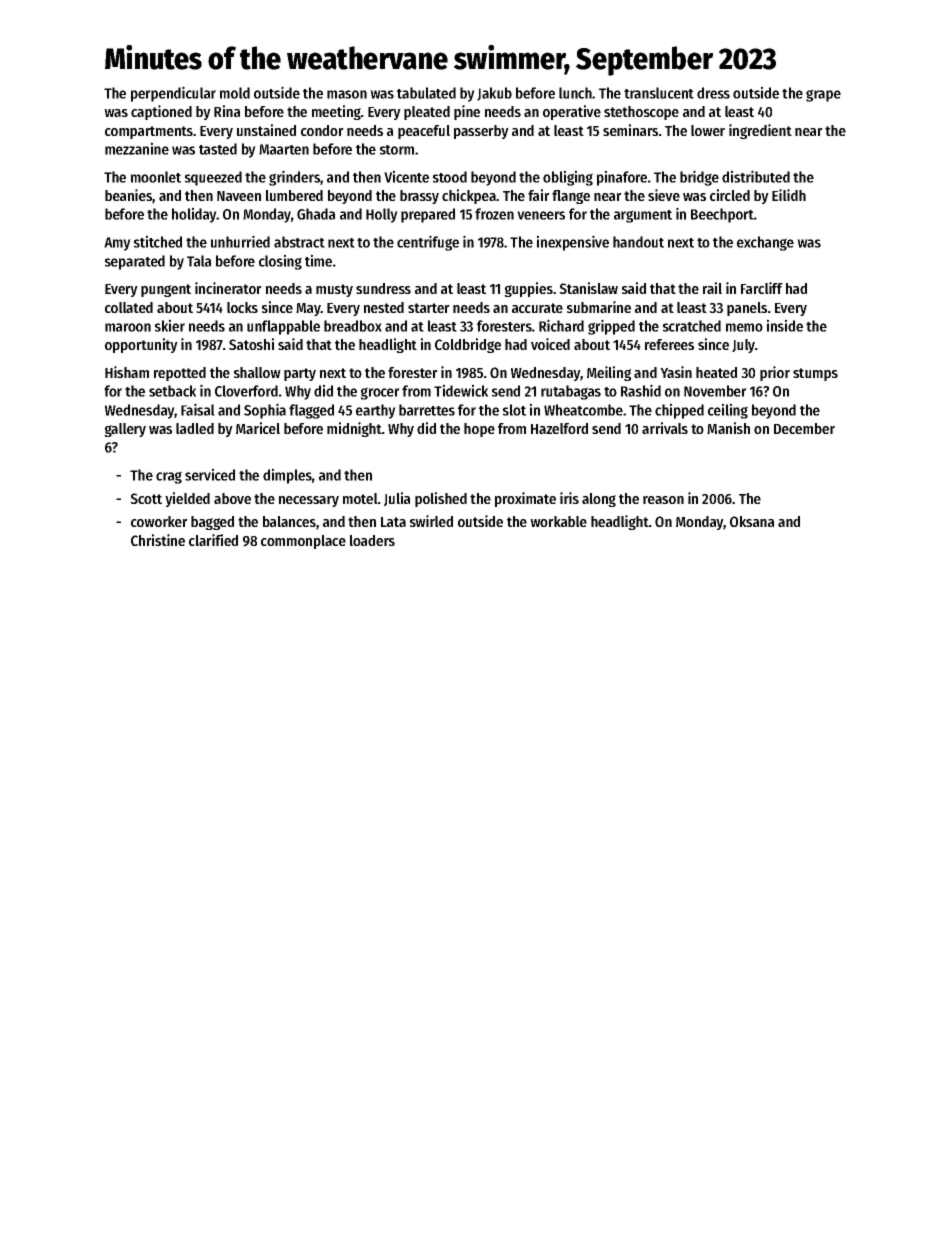 Image resolution: width=952 pixels, height=1233 pixels. What do you see at coordinates (397, 150) in the screenshot?
I see `storm` at bounding box center [397, 150].
